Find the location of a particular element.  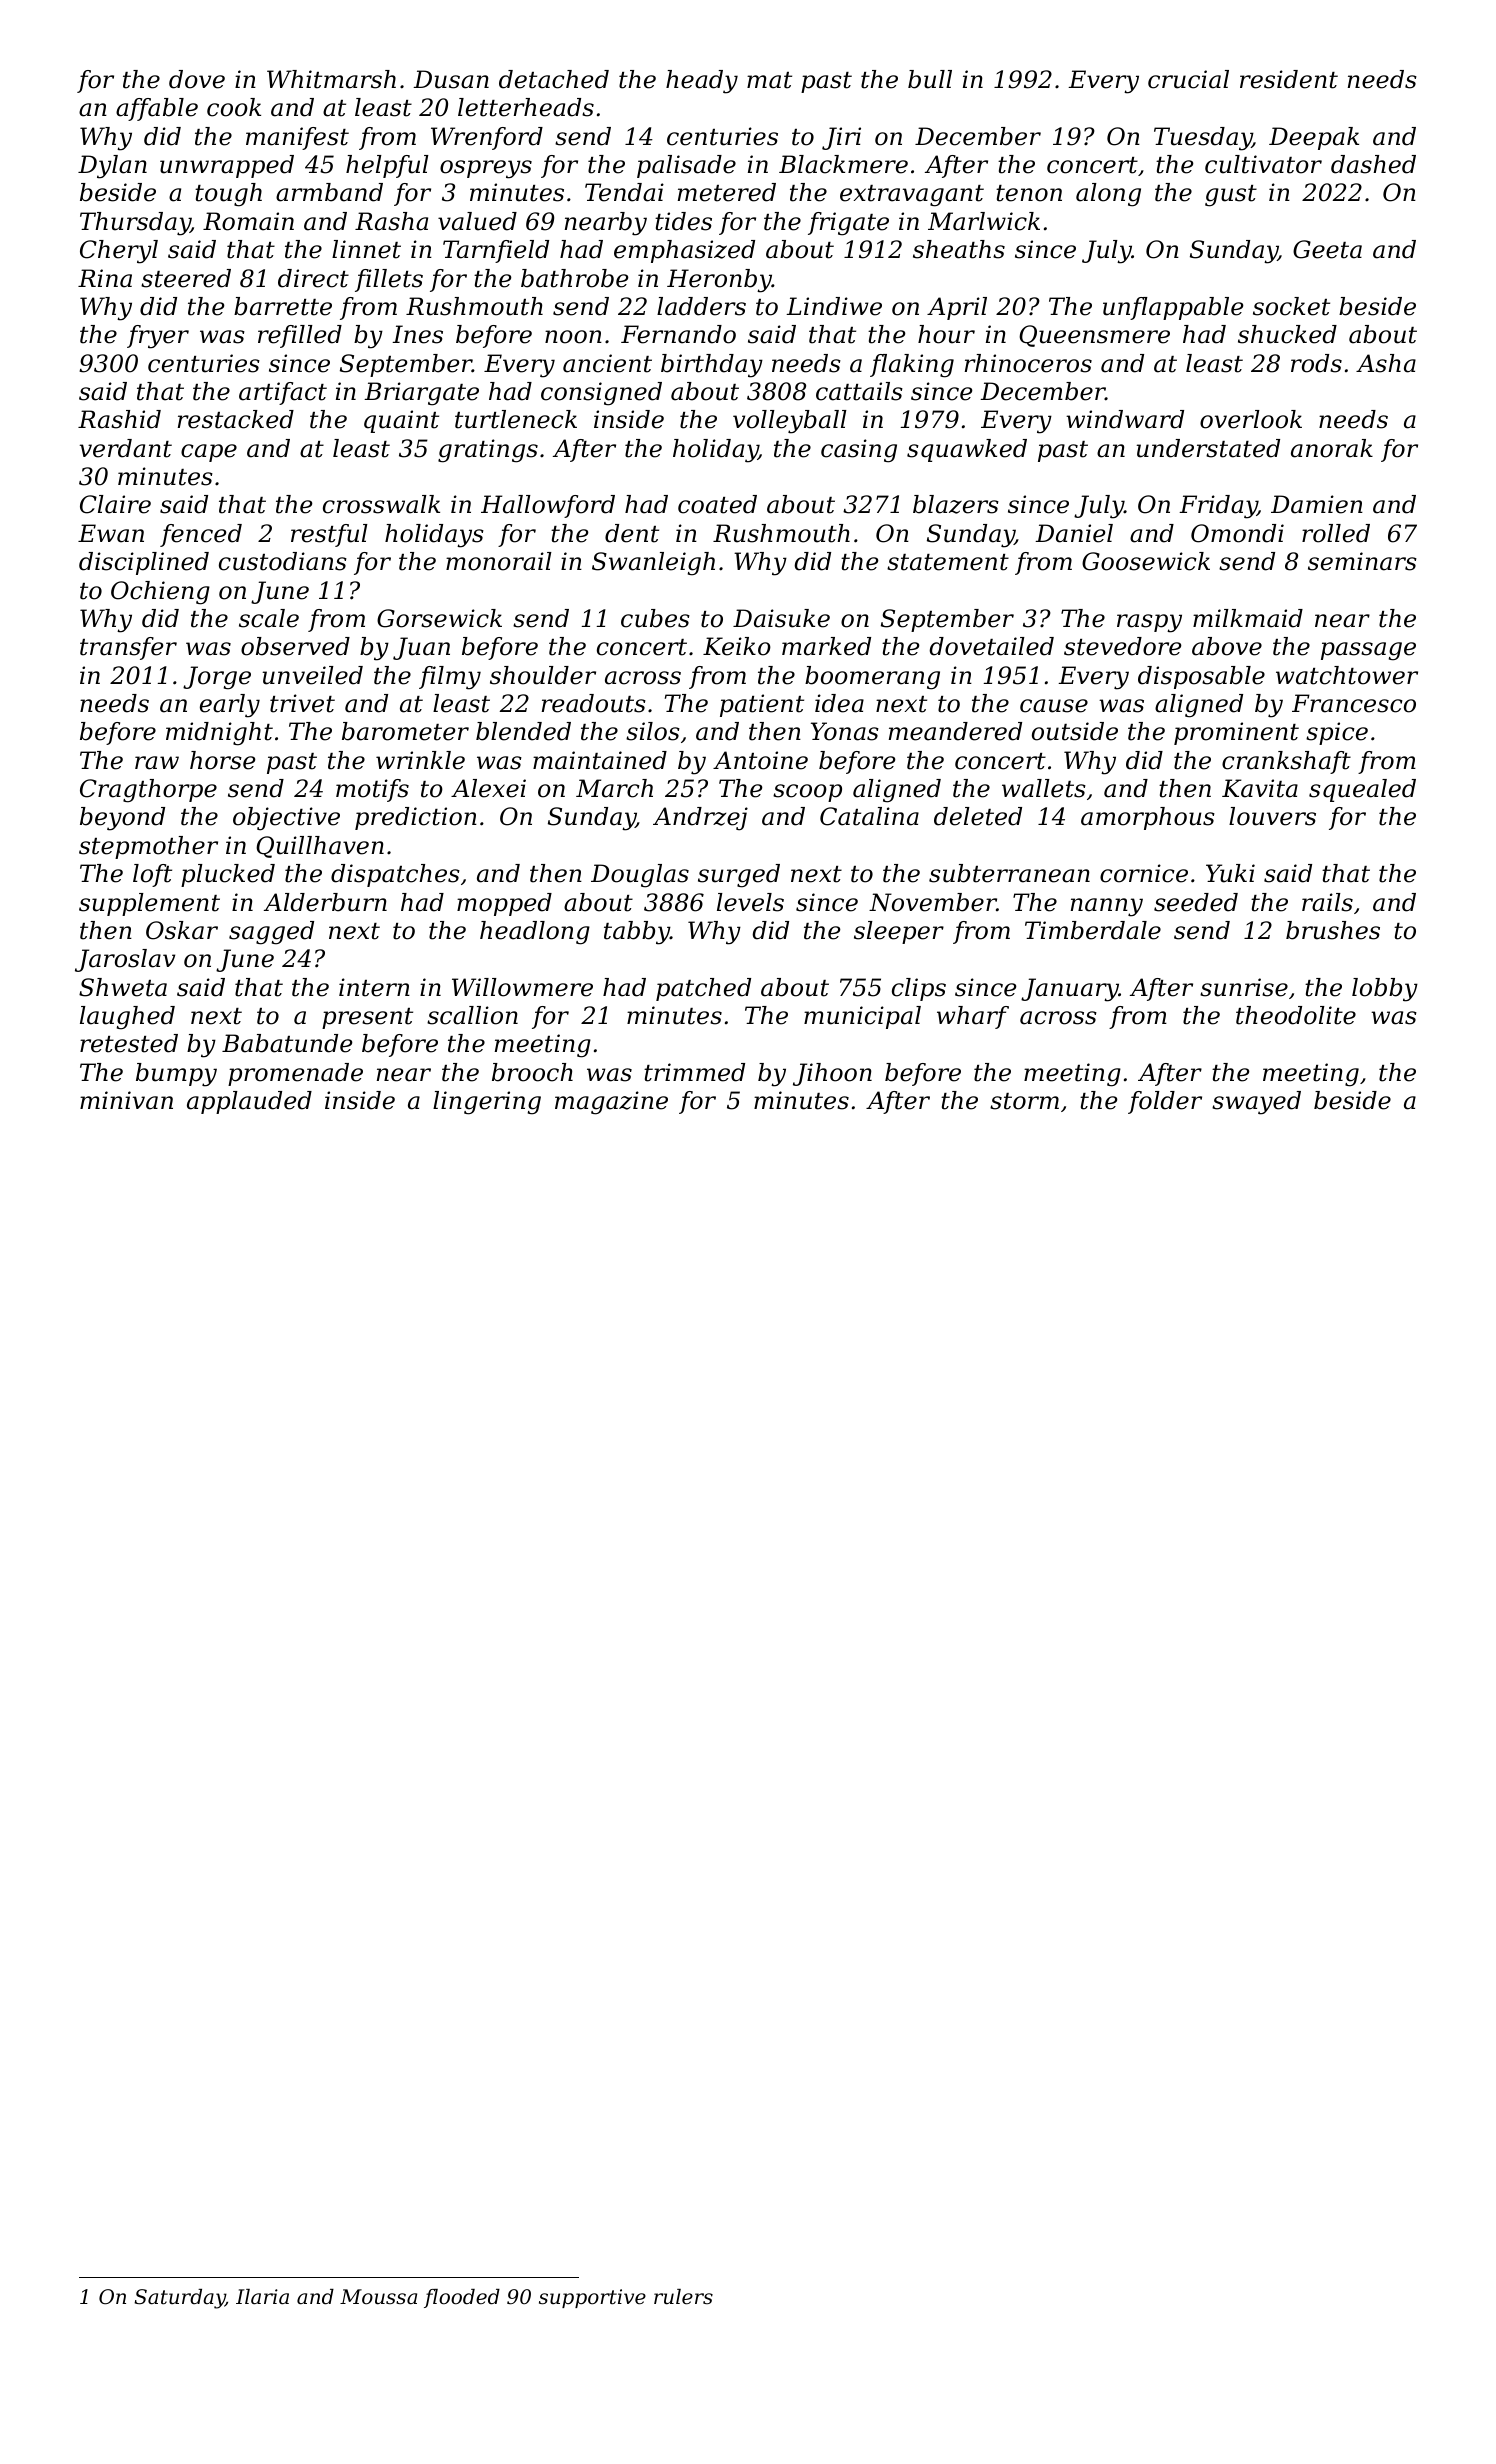

rulers is located at coordinates (683, 2297).
